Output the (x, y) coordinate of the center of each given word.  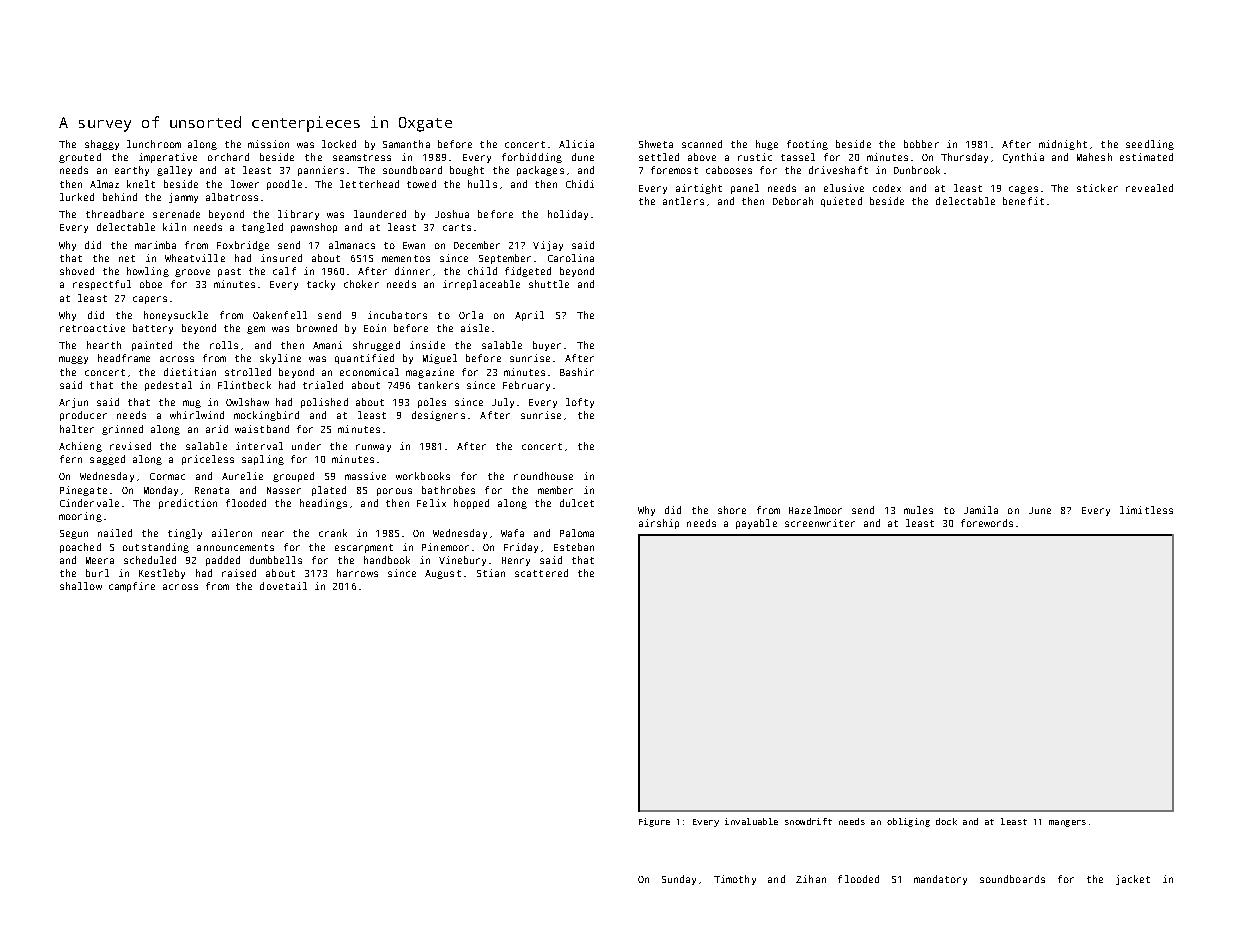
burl (97, 573)
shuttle (549, 284)
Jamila (981, 510)
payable (756, 524)
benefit (1023, 201)
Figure (654, 822)
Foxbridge (243, 246)
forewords (987, 523)
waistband (262, 429)
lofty (580, 403)
